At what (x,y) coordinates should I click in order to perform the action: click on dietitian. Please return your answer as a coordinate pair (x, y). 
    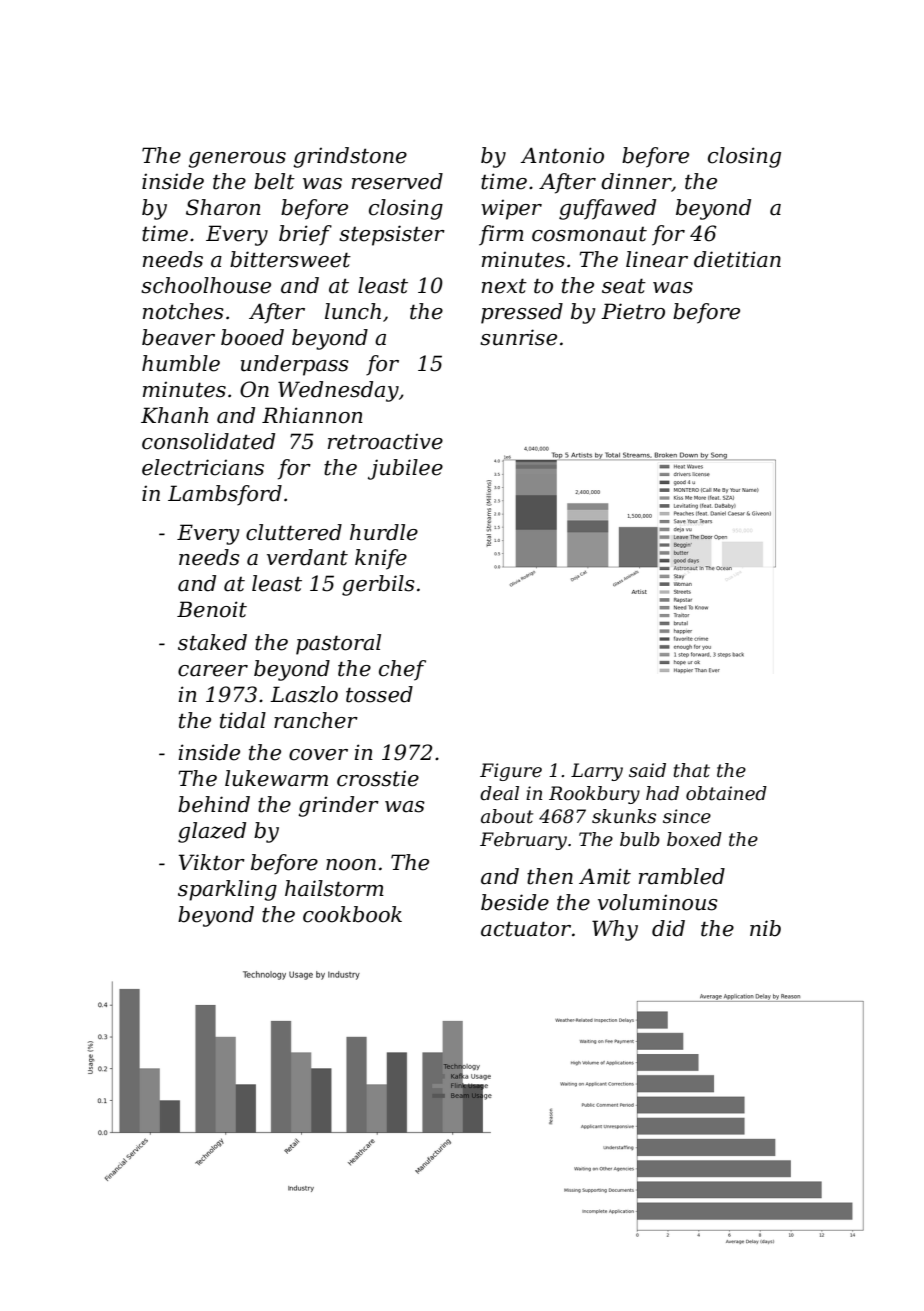
    Looking at the image, I should click on (737, 259).
